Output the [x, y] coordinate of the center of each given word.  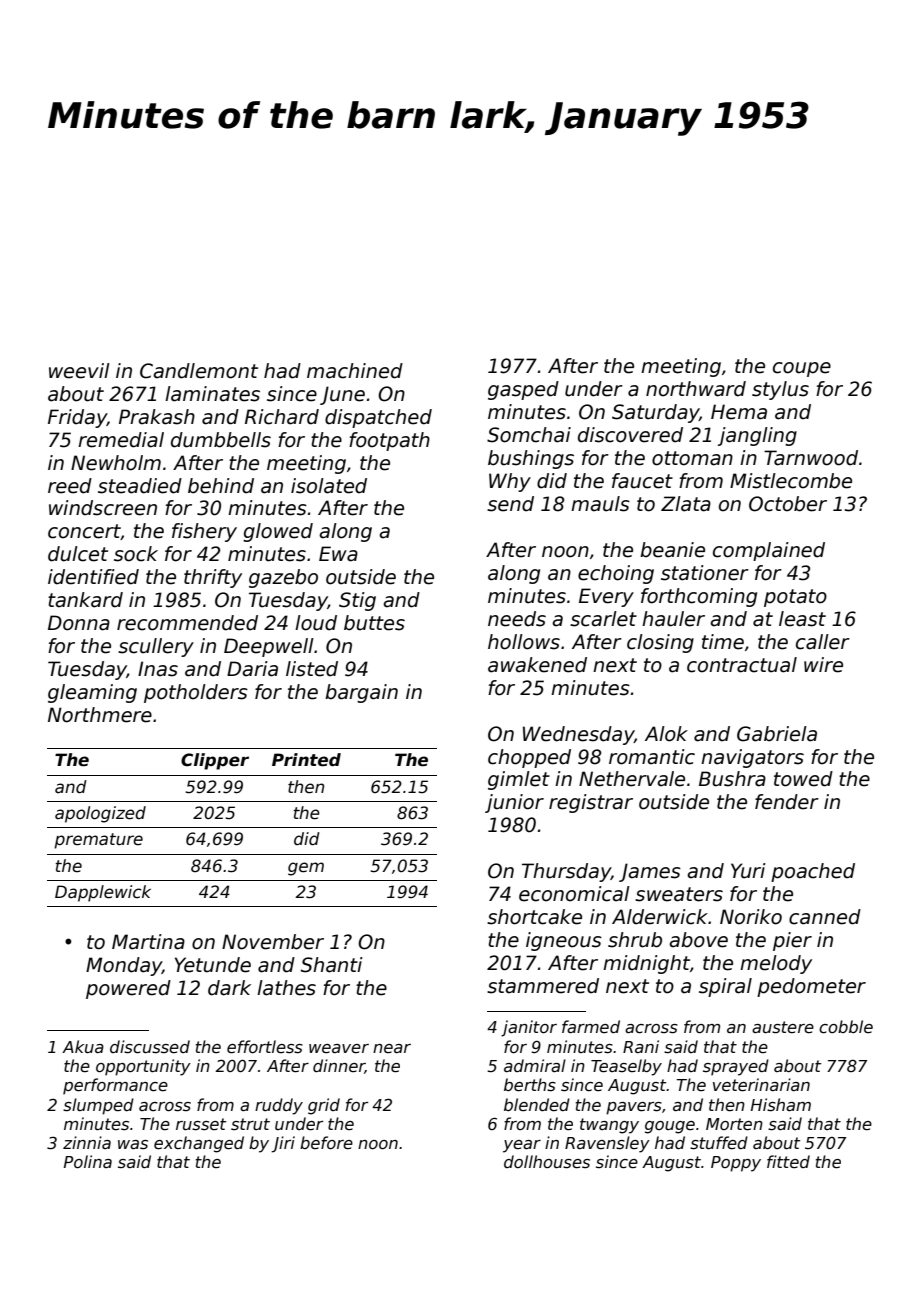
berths [530, 1085]
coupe [802, 369]
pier [792, 941]
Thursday [566, 872]
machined [355, 371]
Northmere [100, 715]
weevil [79, 371]
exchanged [199, 1144]
